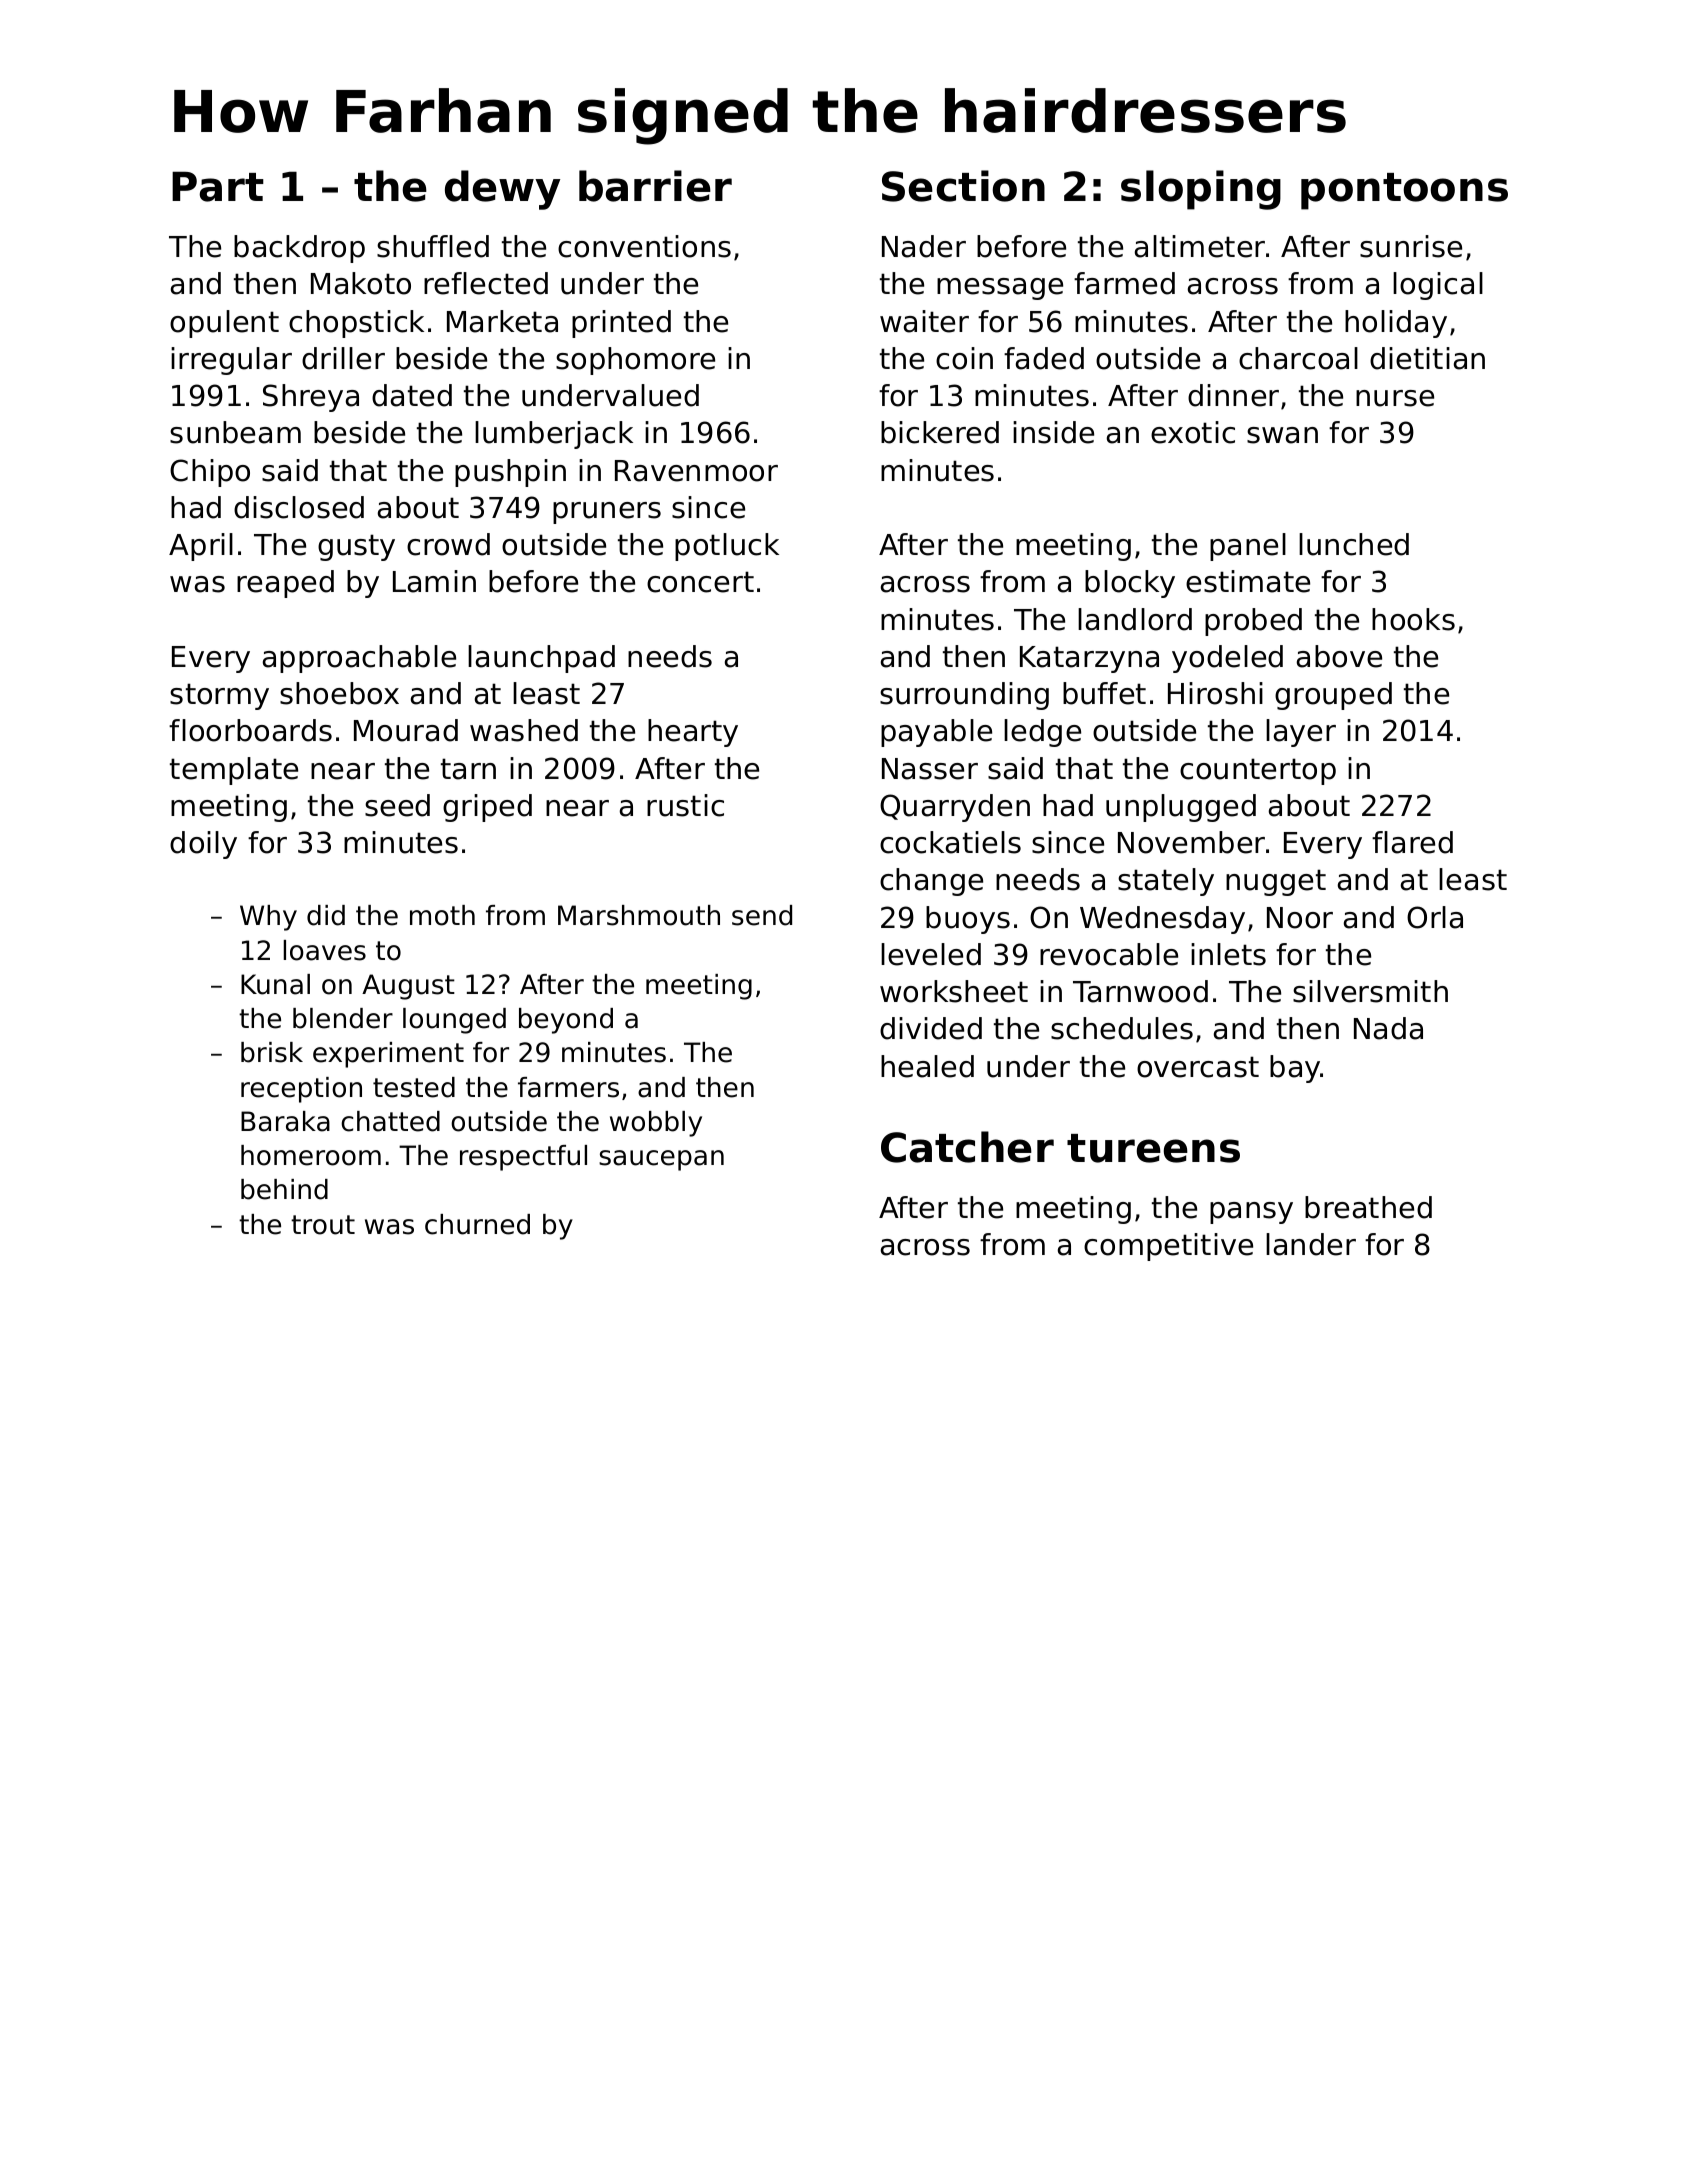  I want to click on sloping, so click(1201, 190).
